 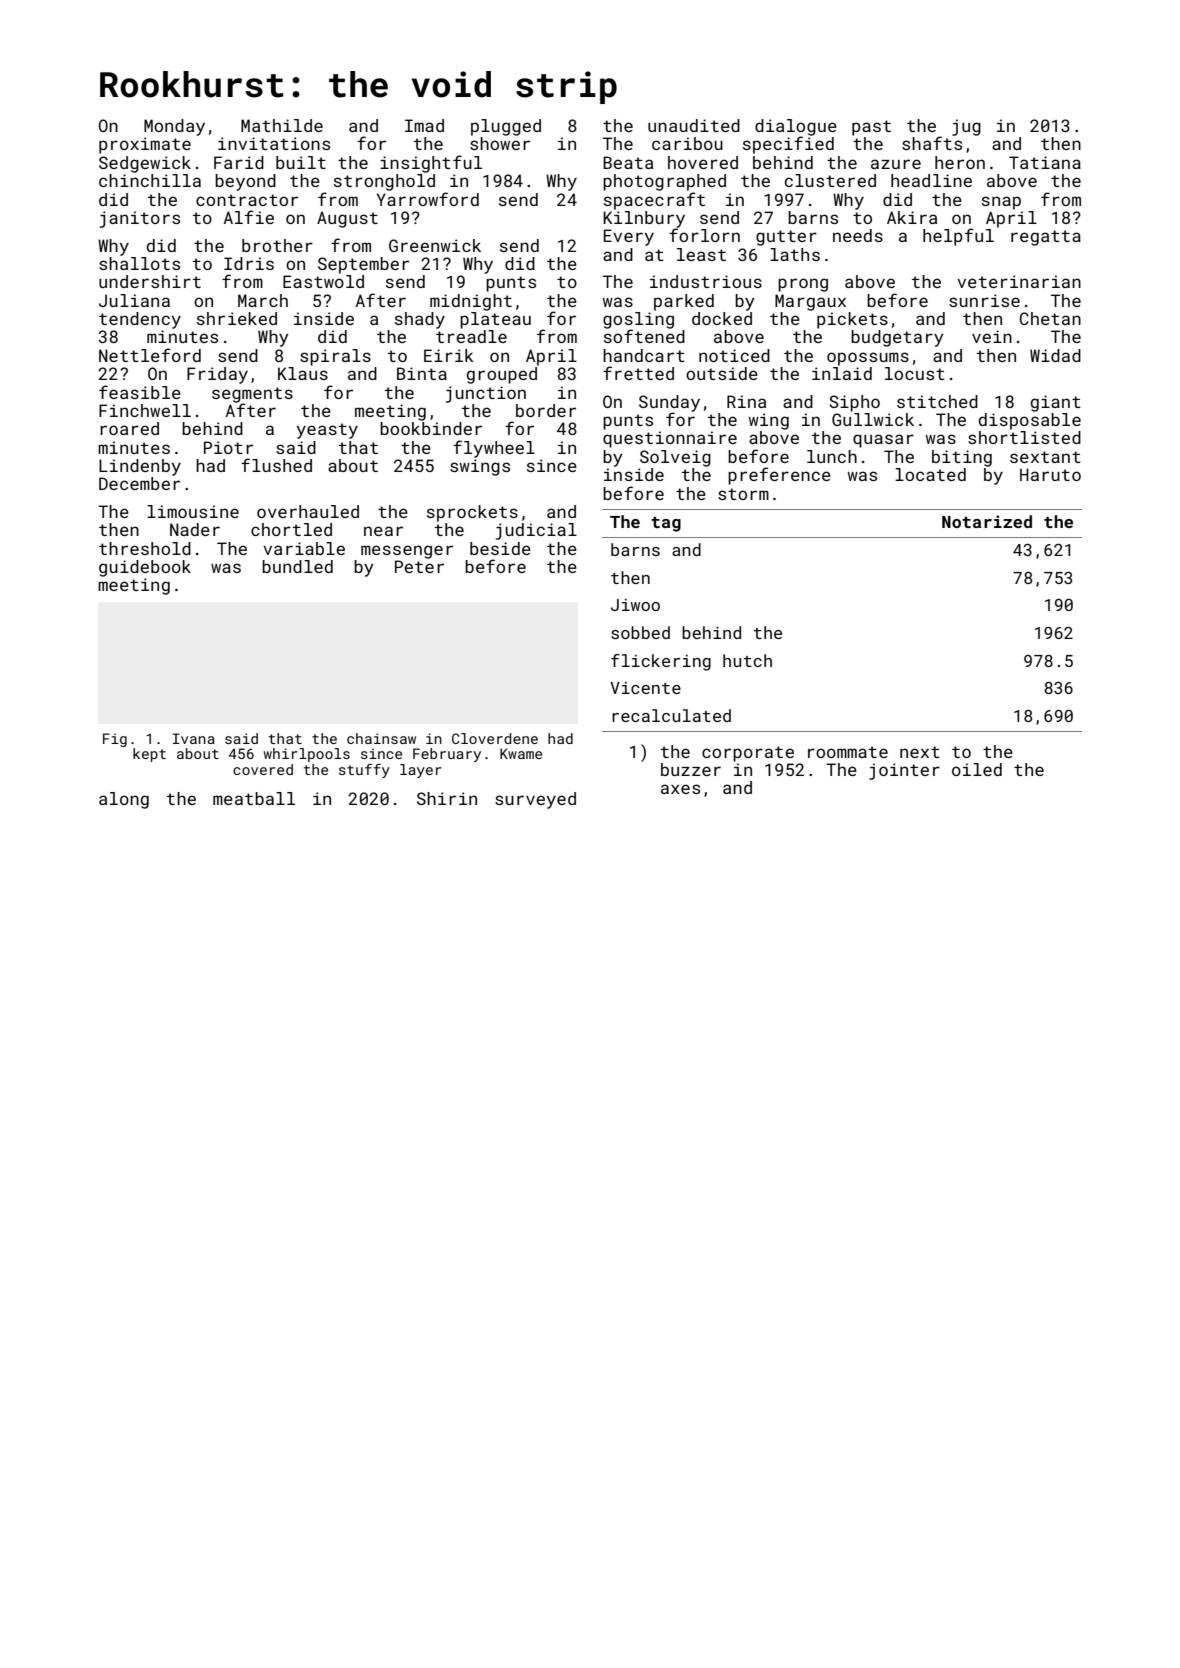 What do you see at coordinates (124, 800) in the page?
I see `along` at bounding box center [124, 800].
